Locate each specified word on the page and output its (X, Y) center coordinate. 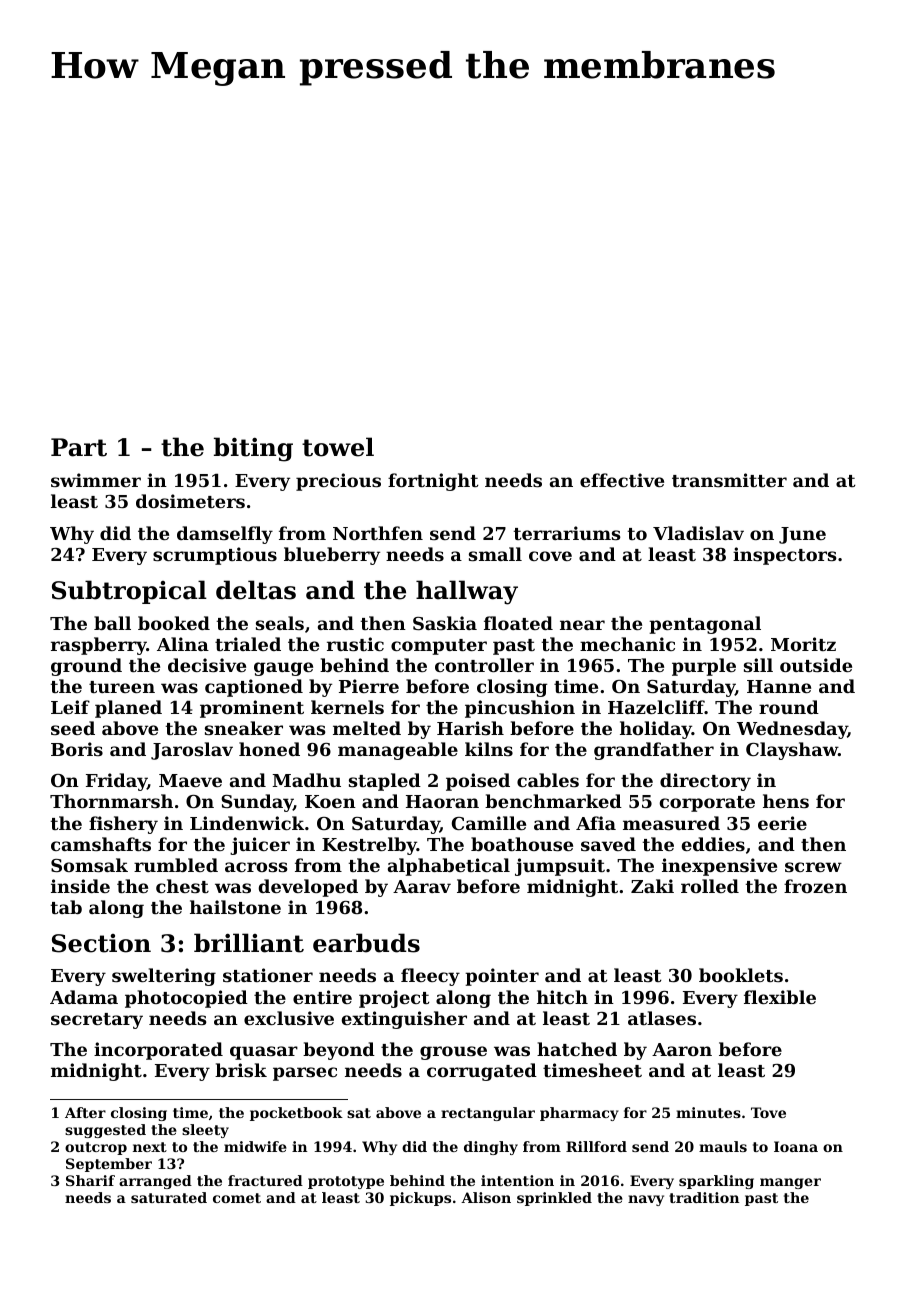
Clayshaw (792, 751)
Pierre (369, 686)
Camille (489, 823)
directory (705, 782)
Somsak (89, 865)
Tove (768, 1112)
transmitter (729, 480)
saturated (169, 1197)
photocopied (186, 999)
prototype (346, 1182)
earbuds (366, 943)
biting (253, 449)
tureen (122, 687)
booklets (741, 975)
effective (622, 480)
